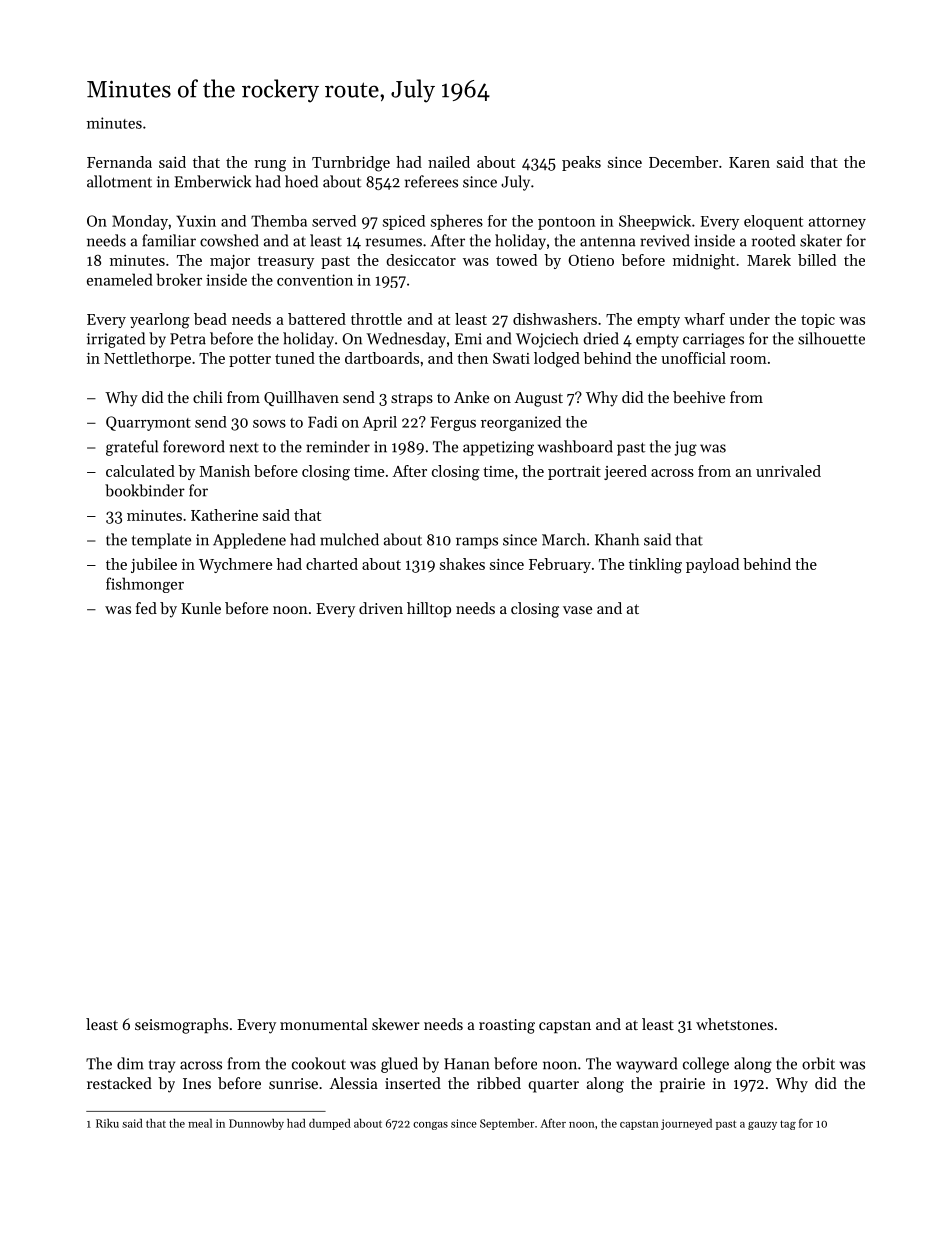 The height and width of the document is (1233, 952). I want to click on unrivaled, so click(788, 471).
